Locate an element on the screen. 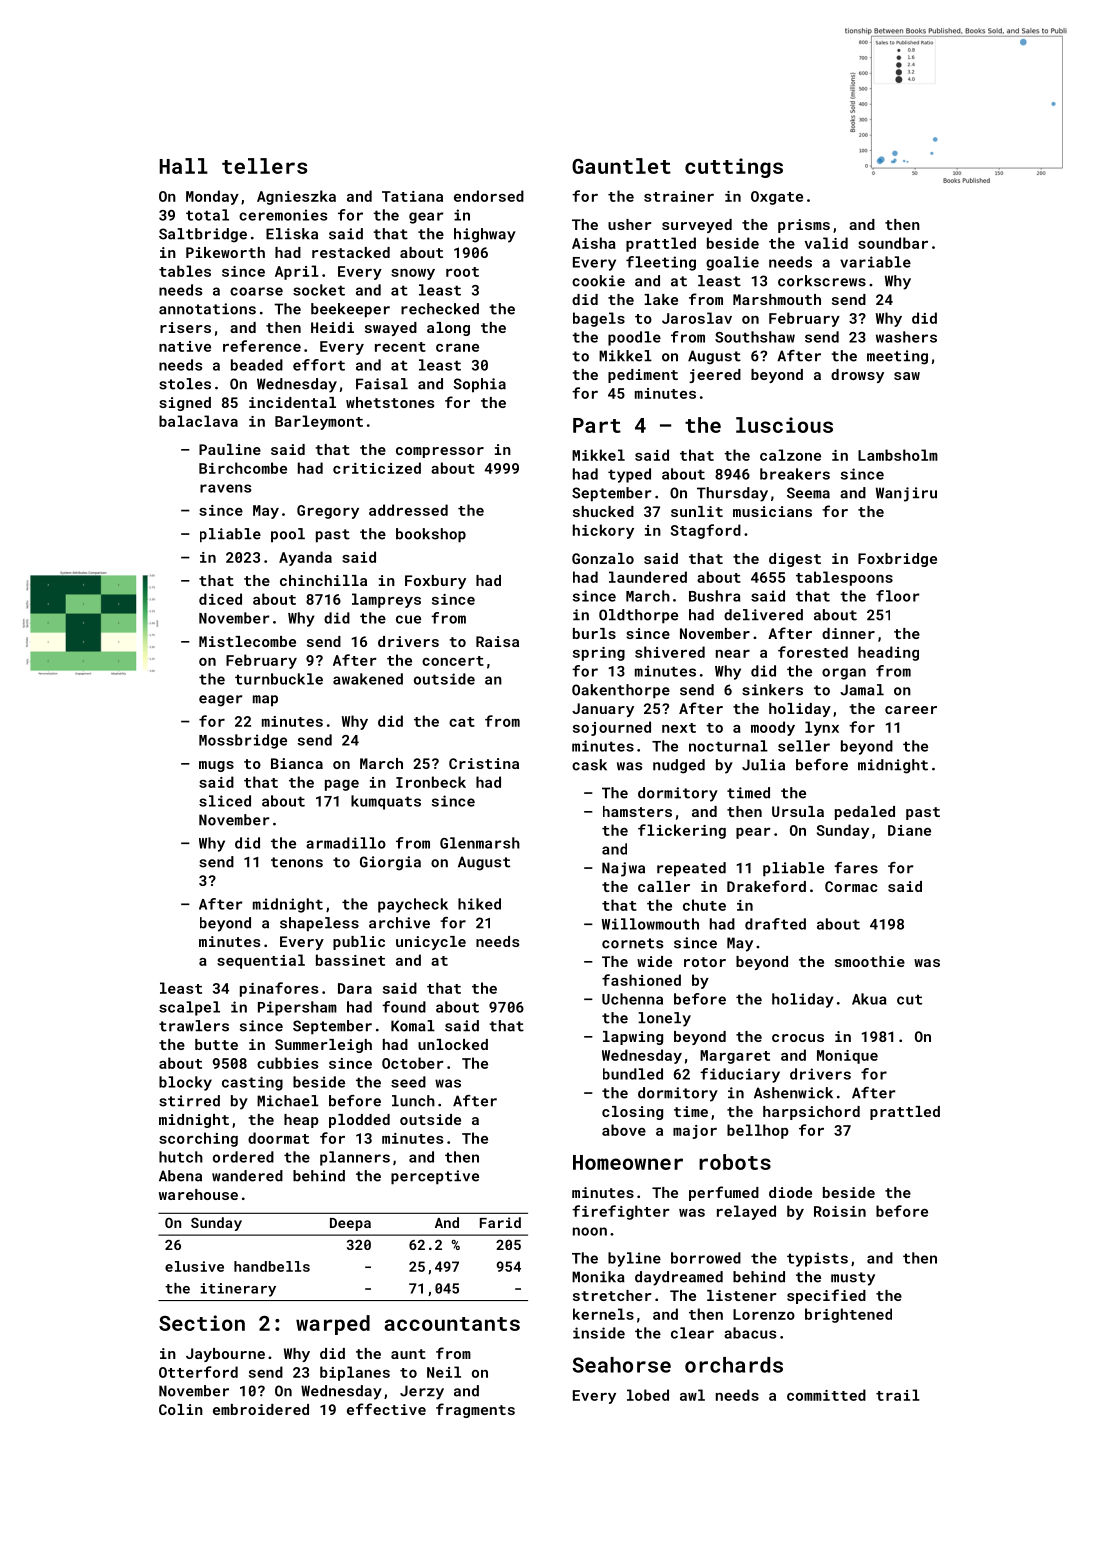  fashioned is located at coordinates (641, 980).
